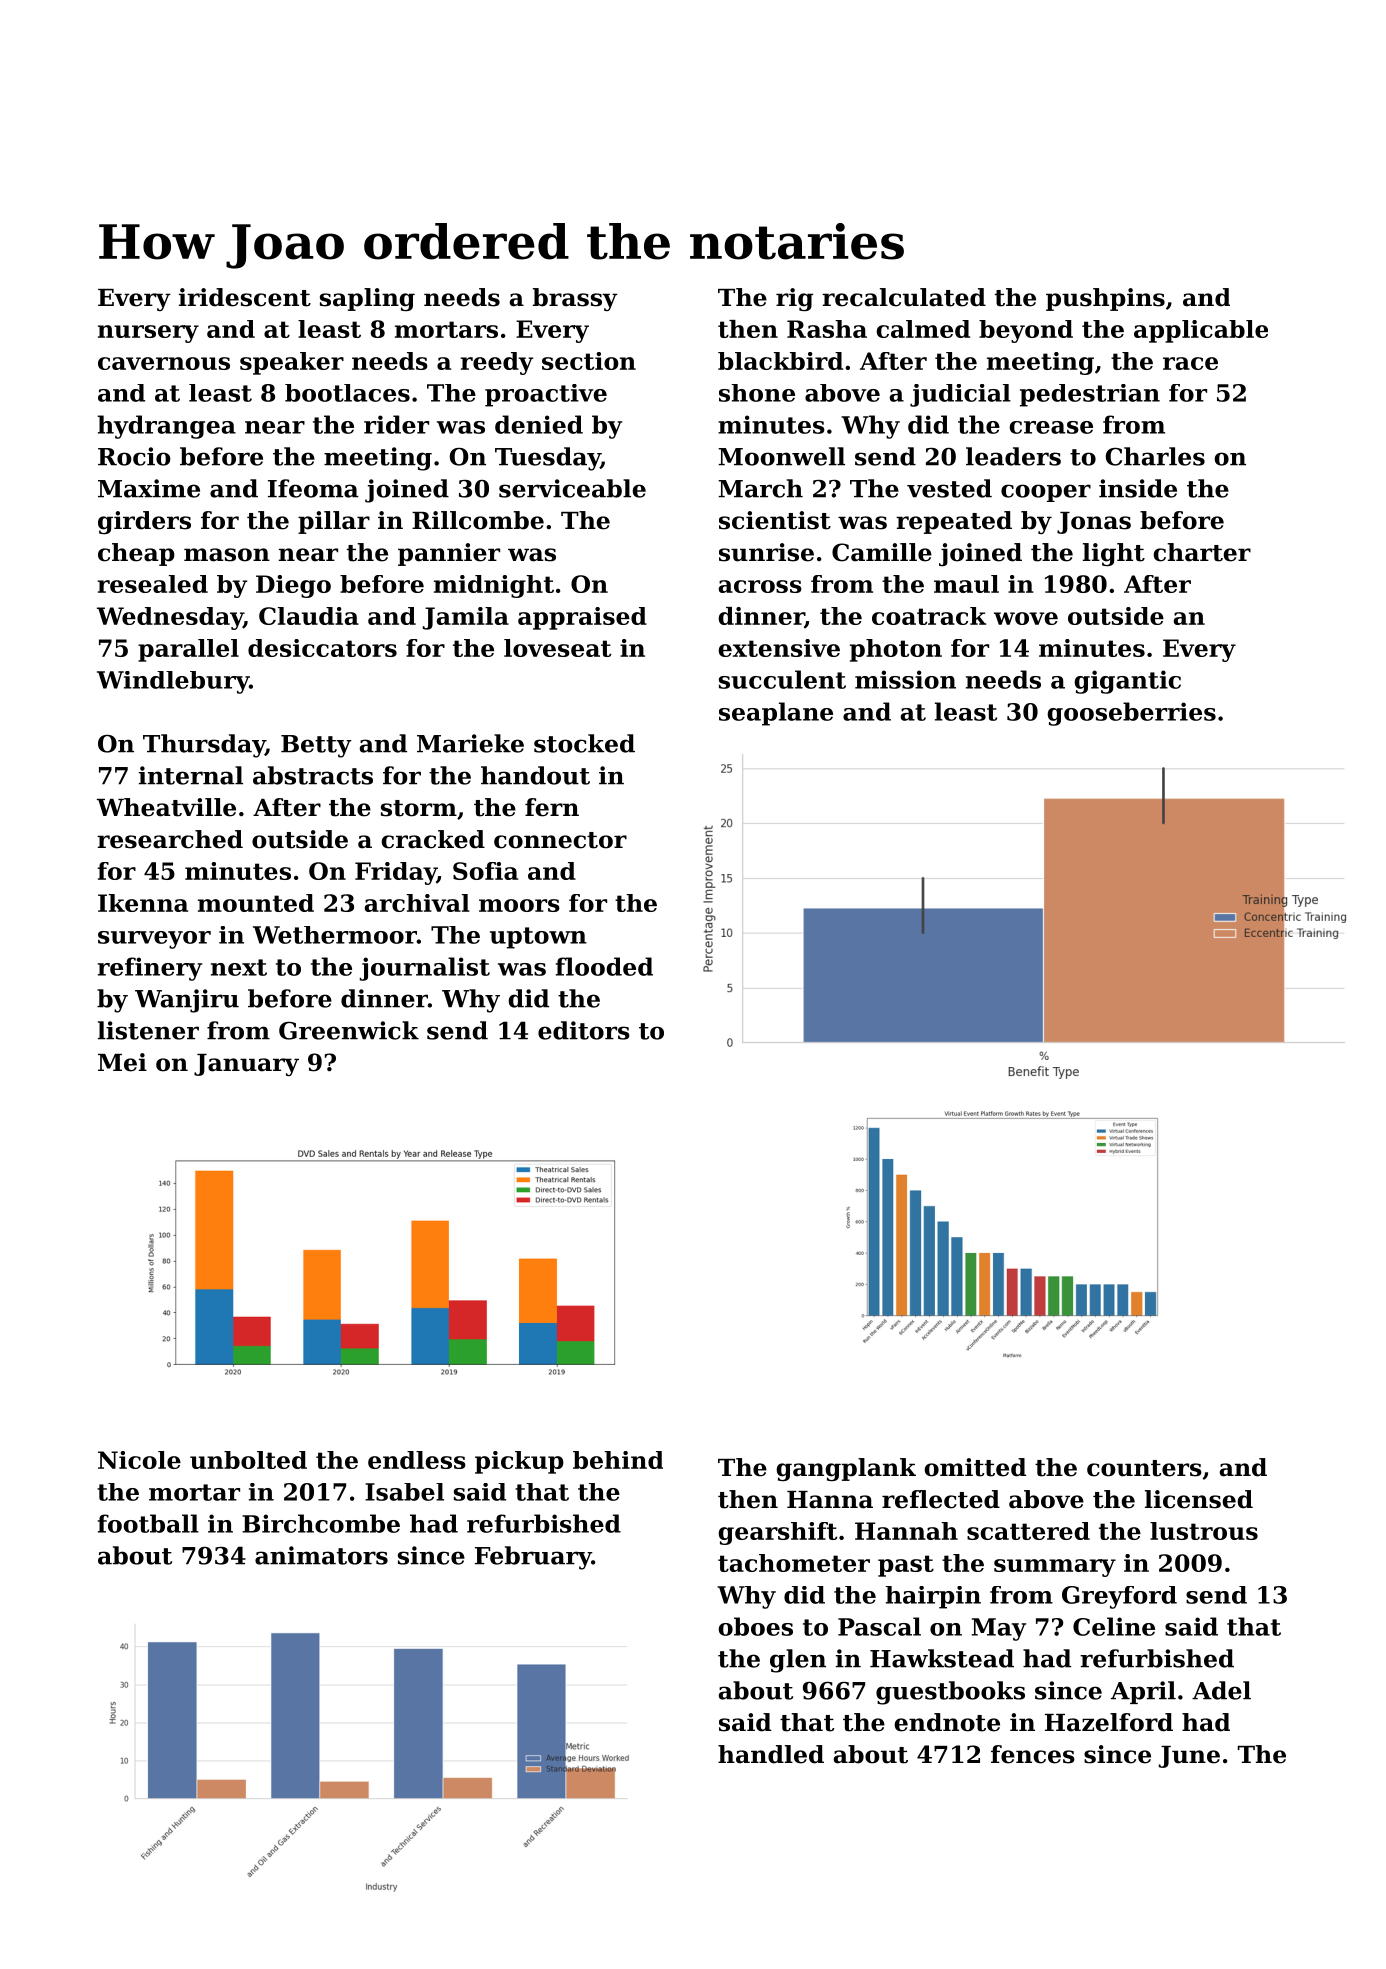 The image size is (1386, 1969). Describe the element at coordinates (1221, 1690) in the page. I see `Adel` at that location.
